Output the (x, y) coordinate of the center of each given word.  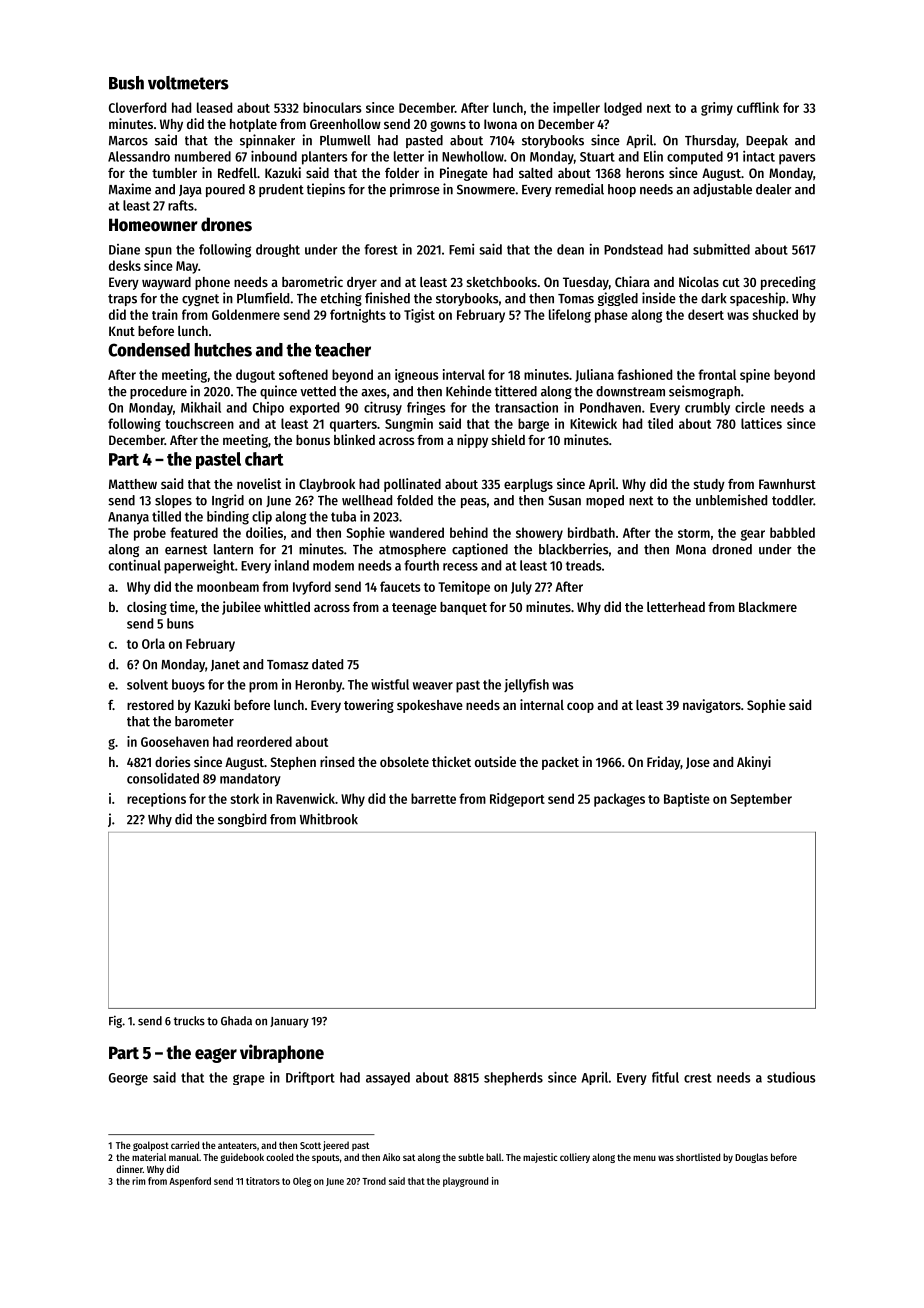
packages (619, 800)
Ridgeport (517, 800)
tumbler (174, 173)
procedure (158, 392)
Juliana (594, 375)
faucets (400, 586)
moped (605, 501)
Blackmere (768, 607)
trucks (189, 1021)
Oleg (302, 1182)
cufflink (758, 107)
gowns (448, 126)
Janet (225, 665)
